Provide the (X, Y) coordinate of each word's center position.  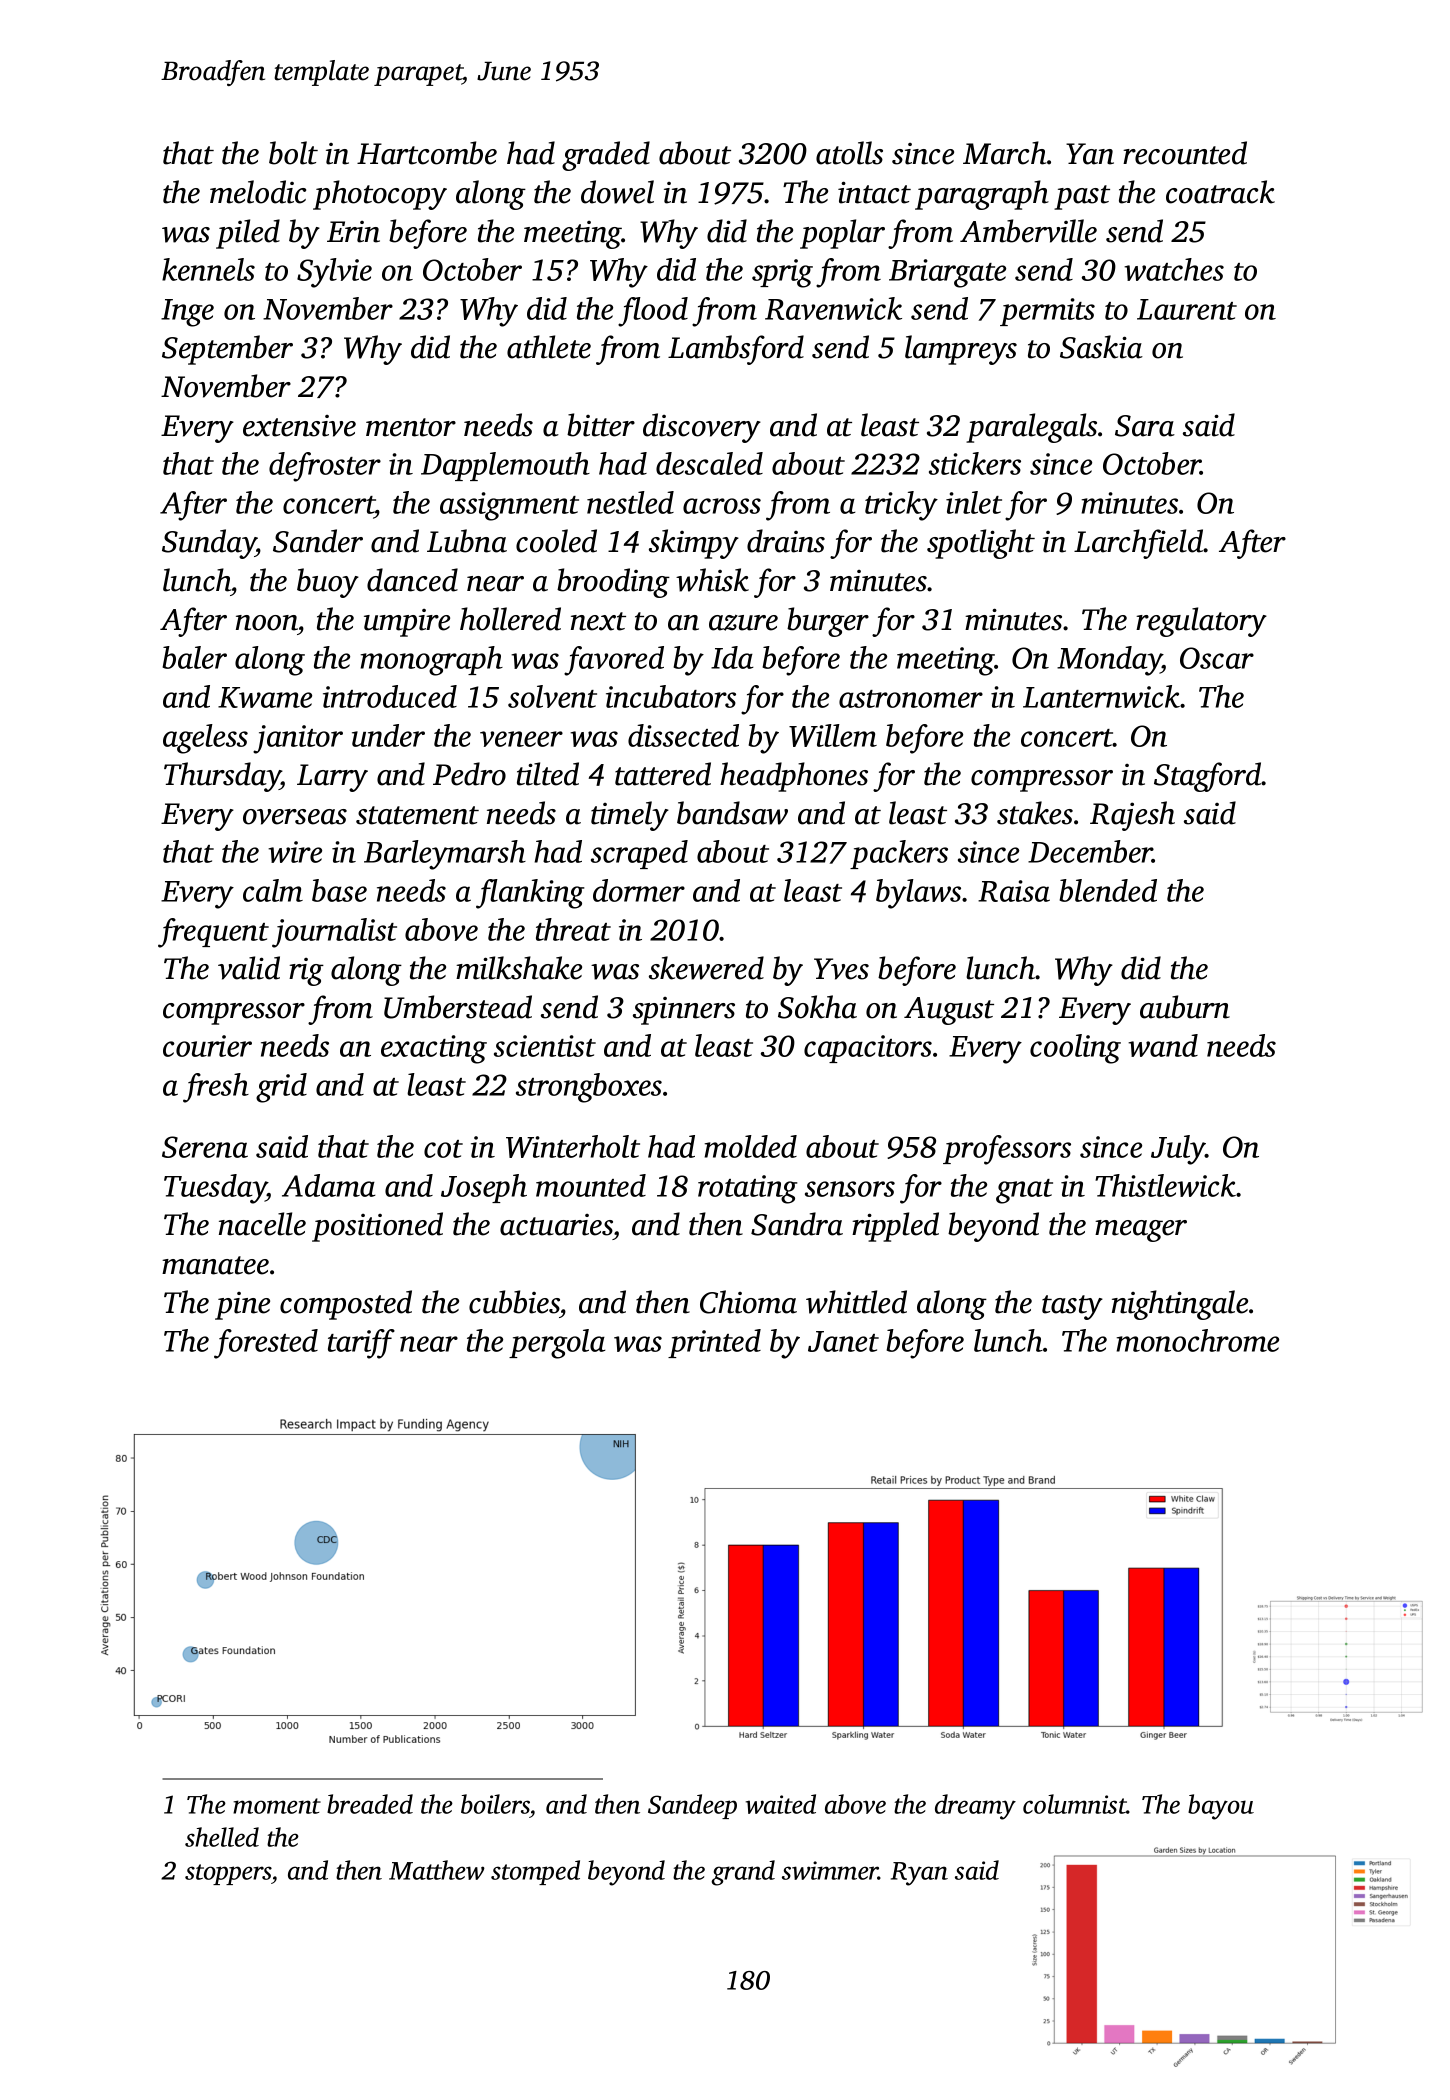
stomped (535, 1872)
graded (606, 156)
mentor (411, 427)
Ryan (919, 1874)
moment (277, 1806)
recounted (1185, 153)
